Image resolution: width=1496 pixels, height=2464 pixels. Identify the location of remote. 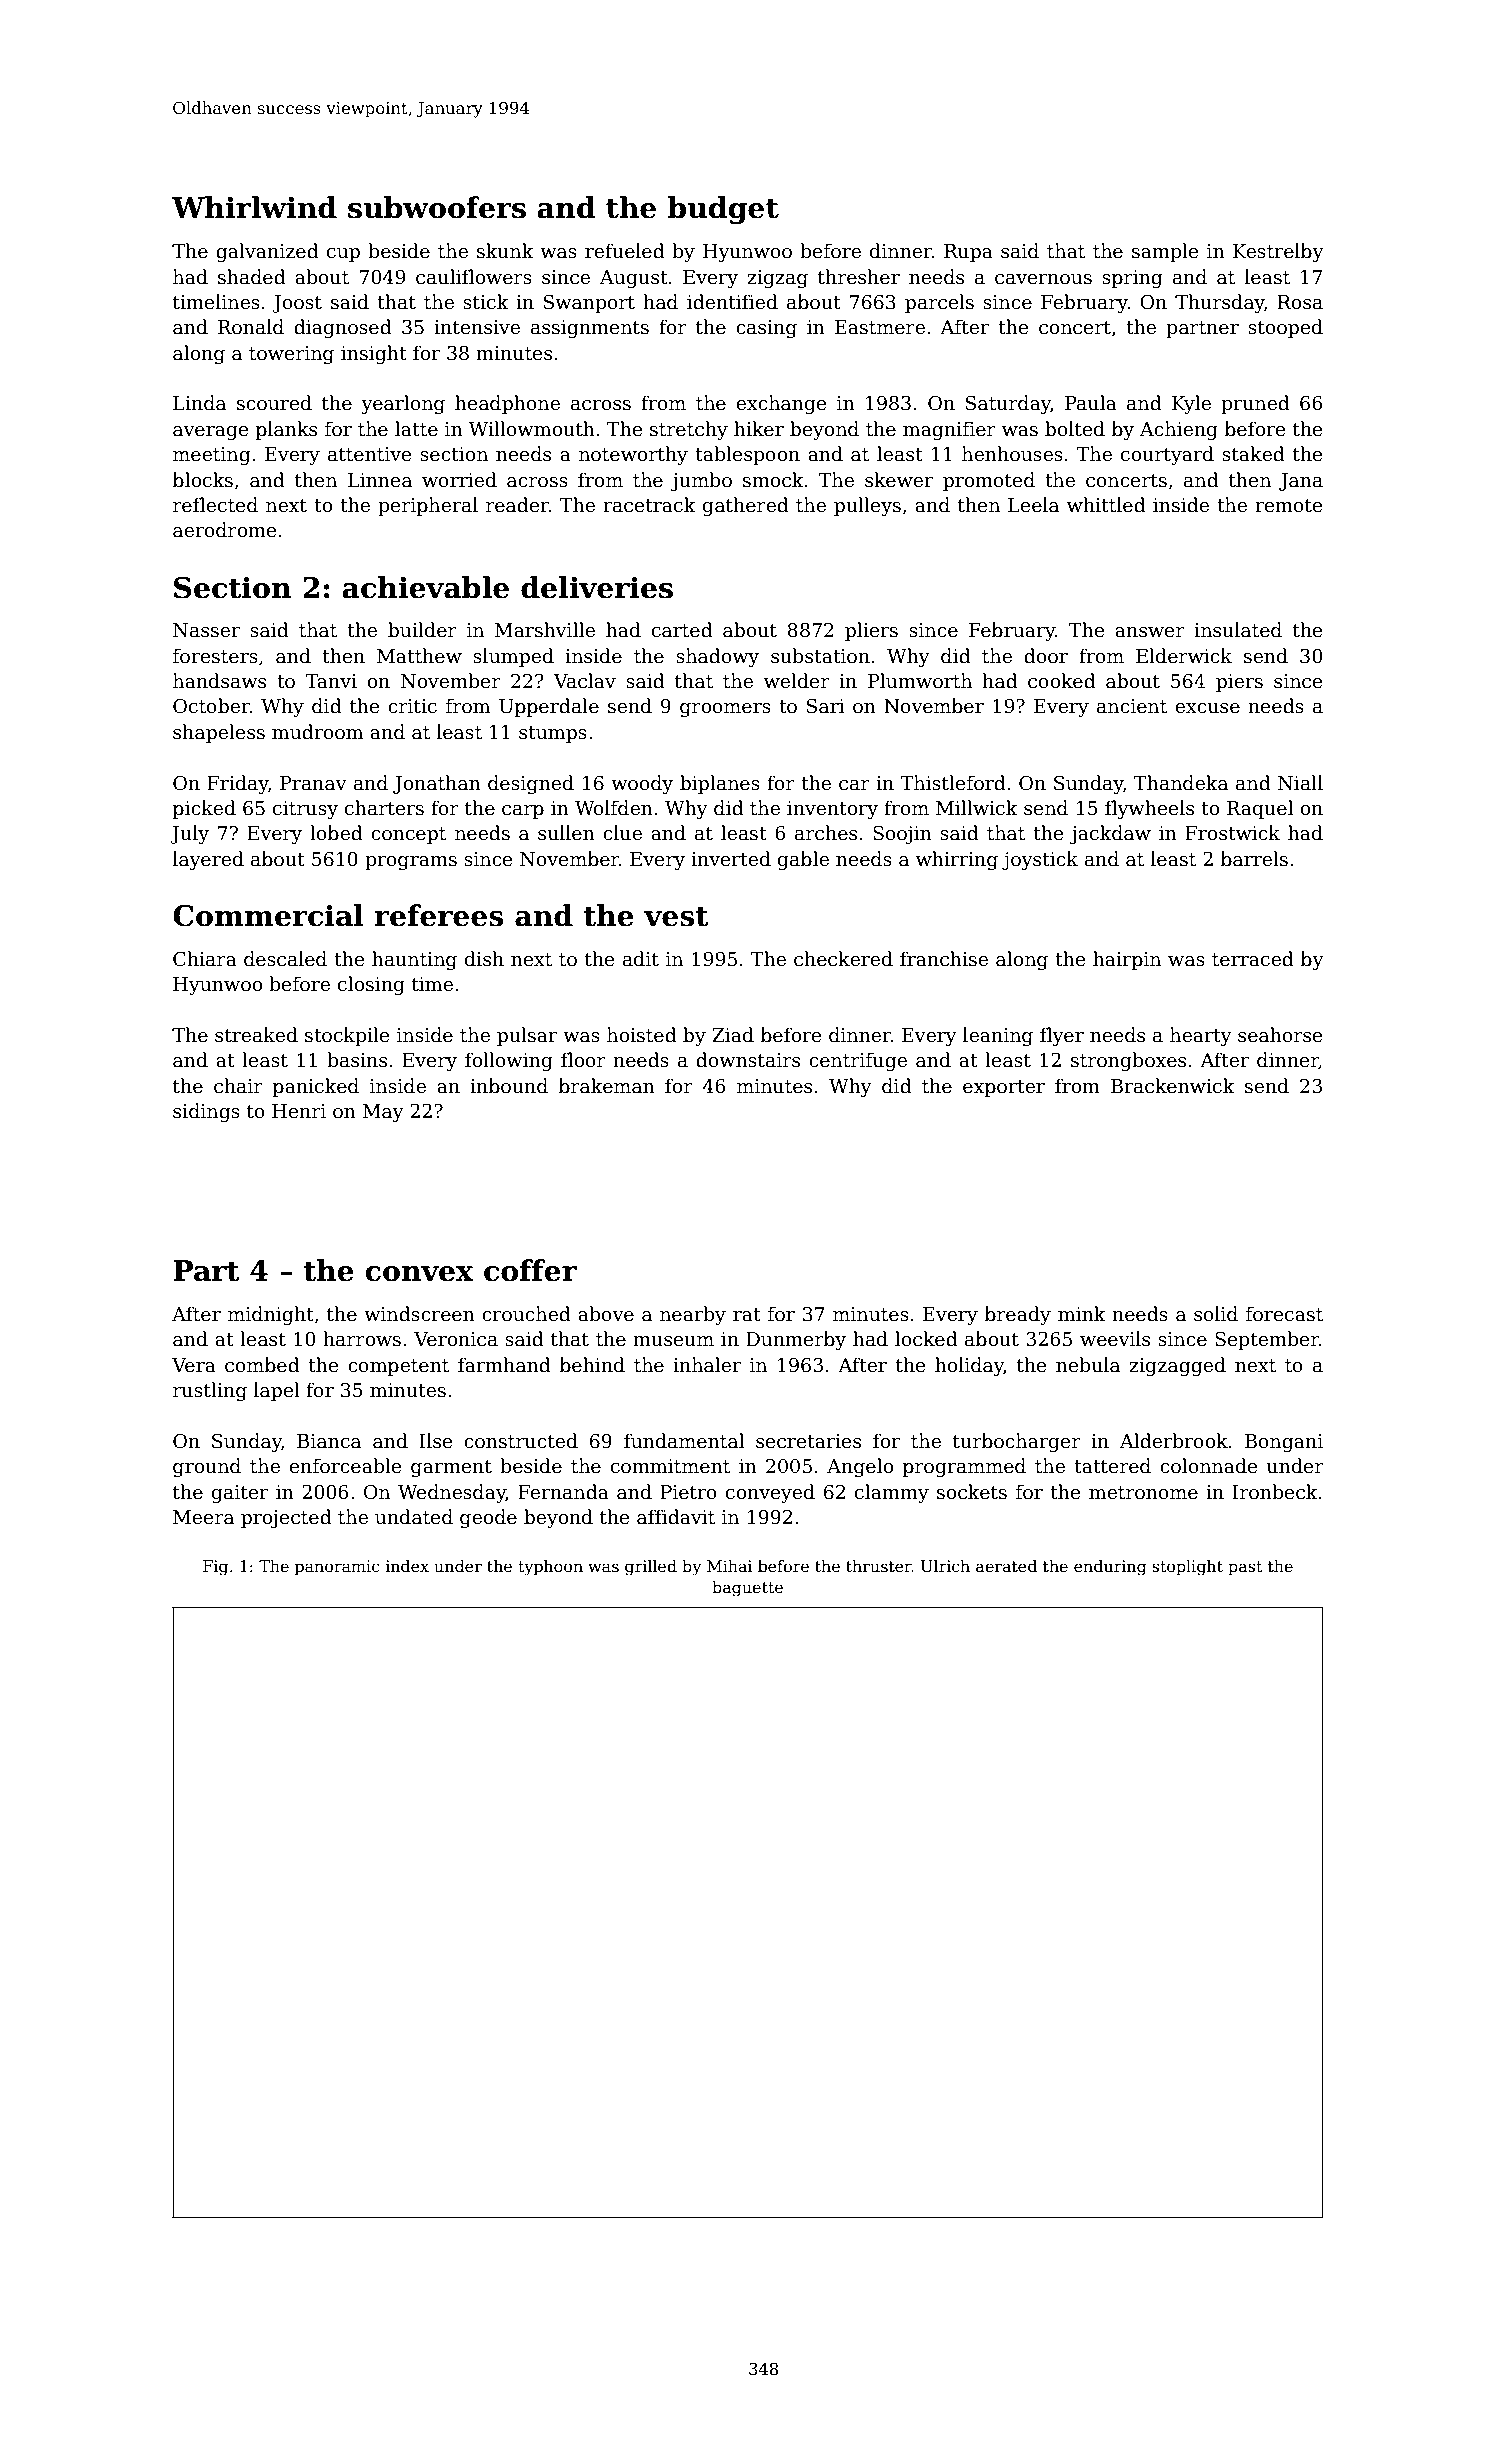
(1289, 506).
